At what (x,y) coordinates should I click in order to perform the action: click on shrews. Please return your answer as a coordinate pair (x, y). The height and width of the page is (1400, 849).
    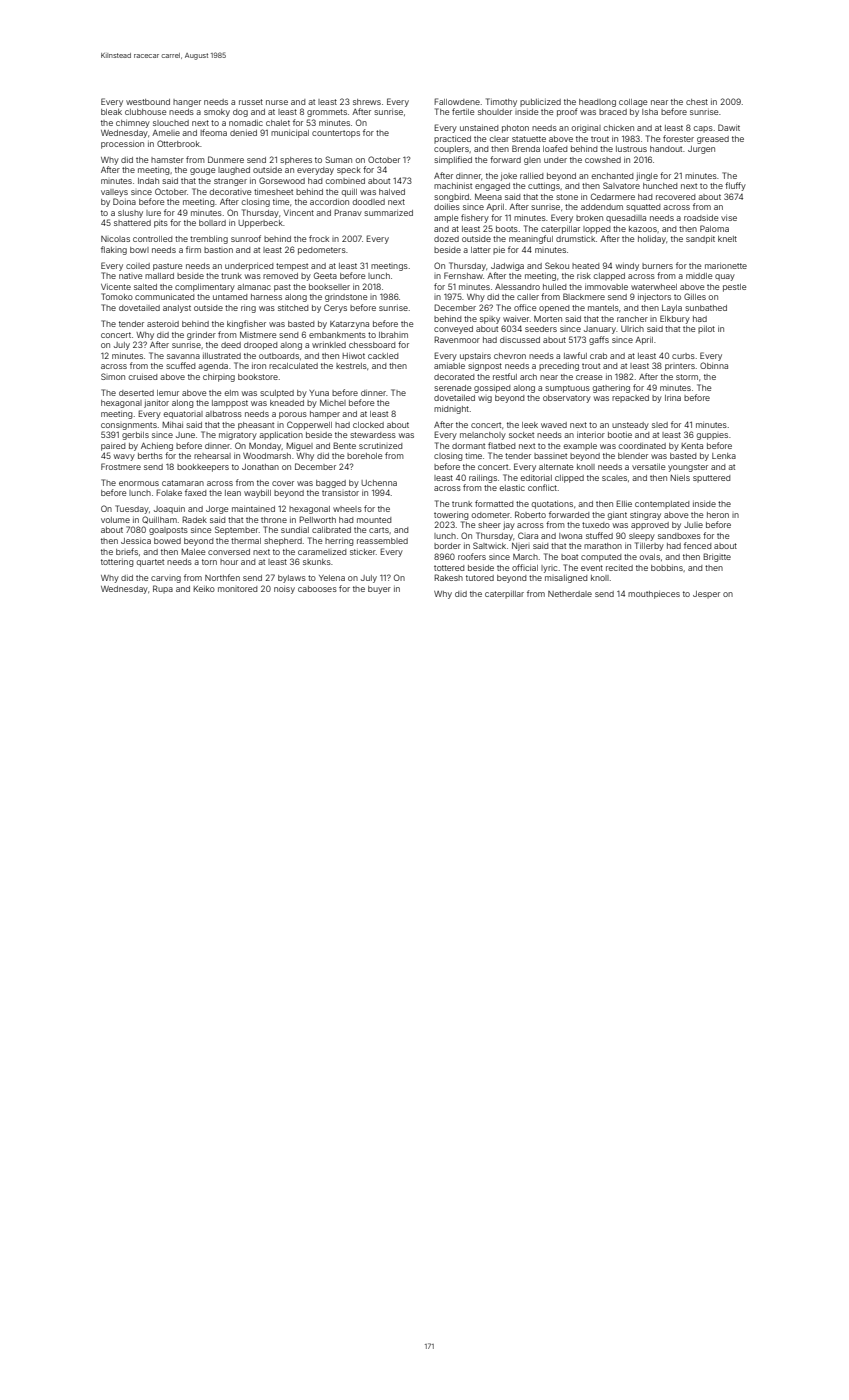
    Looking at the image, I should click on (367, 102).
